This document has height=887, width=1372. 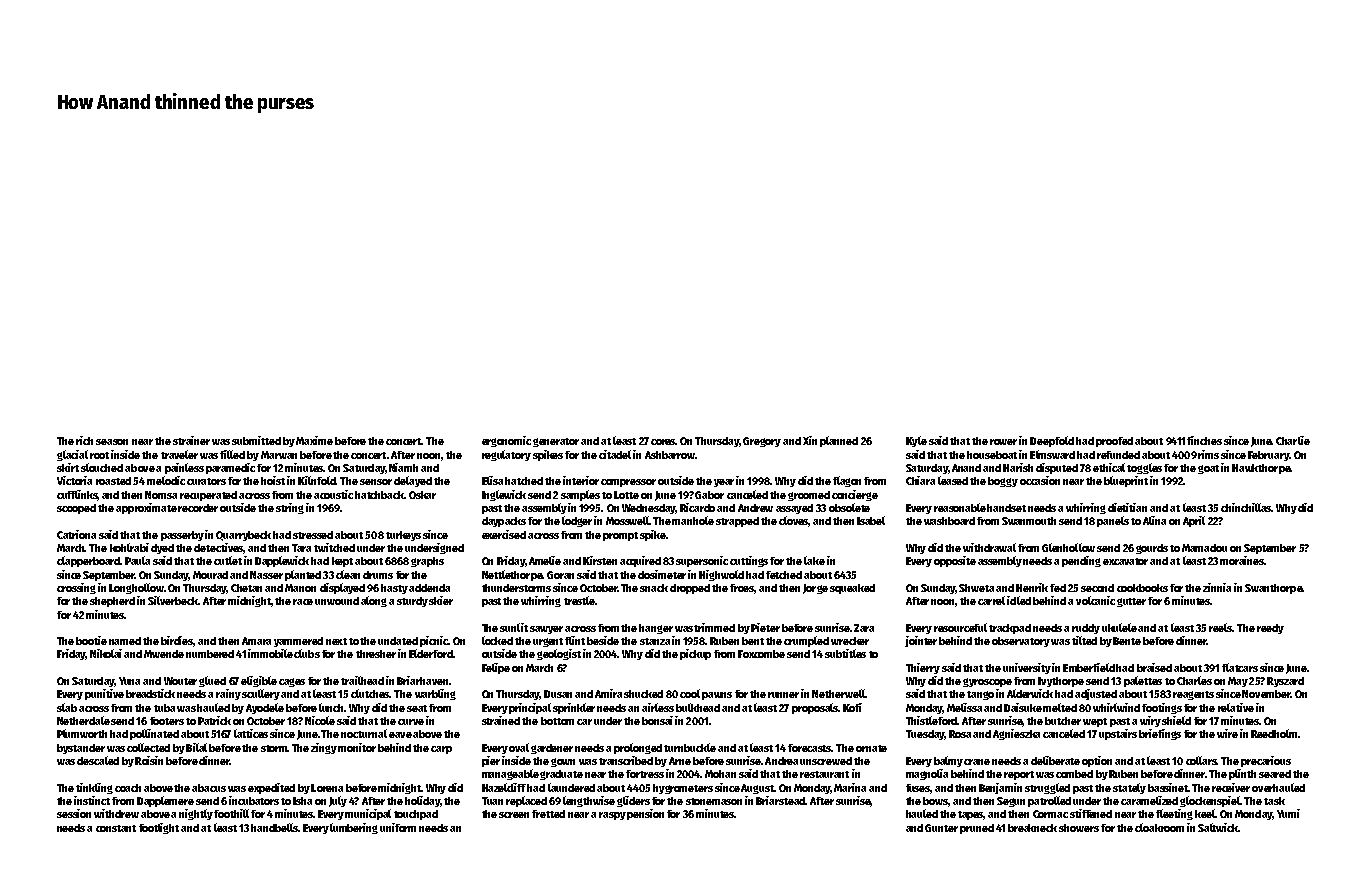 What do you see at coordinates (1194, 521) in the document?
I see `April` at bounding box center [1194, 521].
